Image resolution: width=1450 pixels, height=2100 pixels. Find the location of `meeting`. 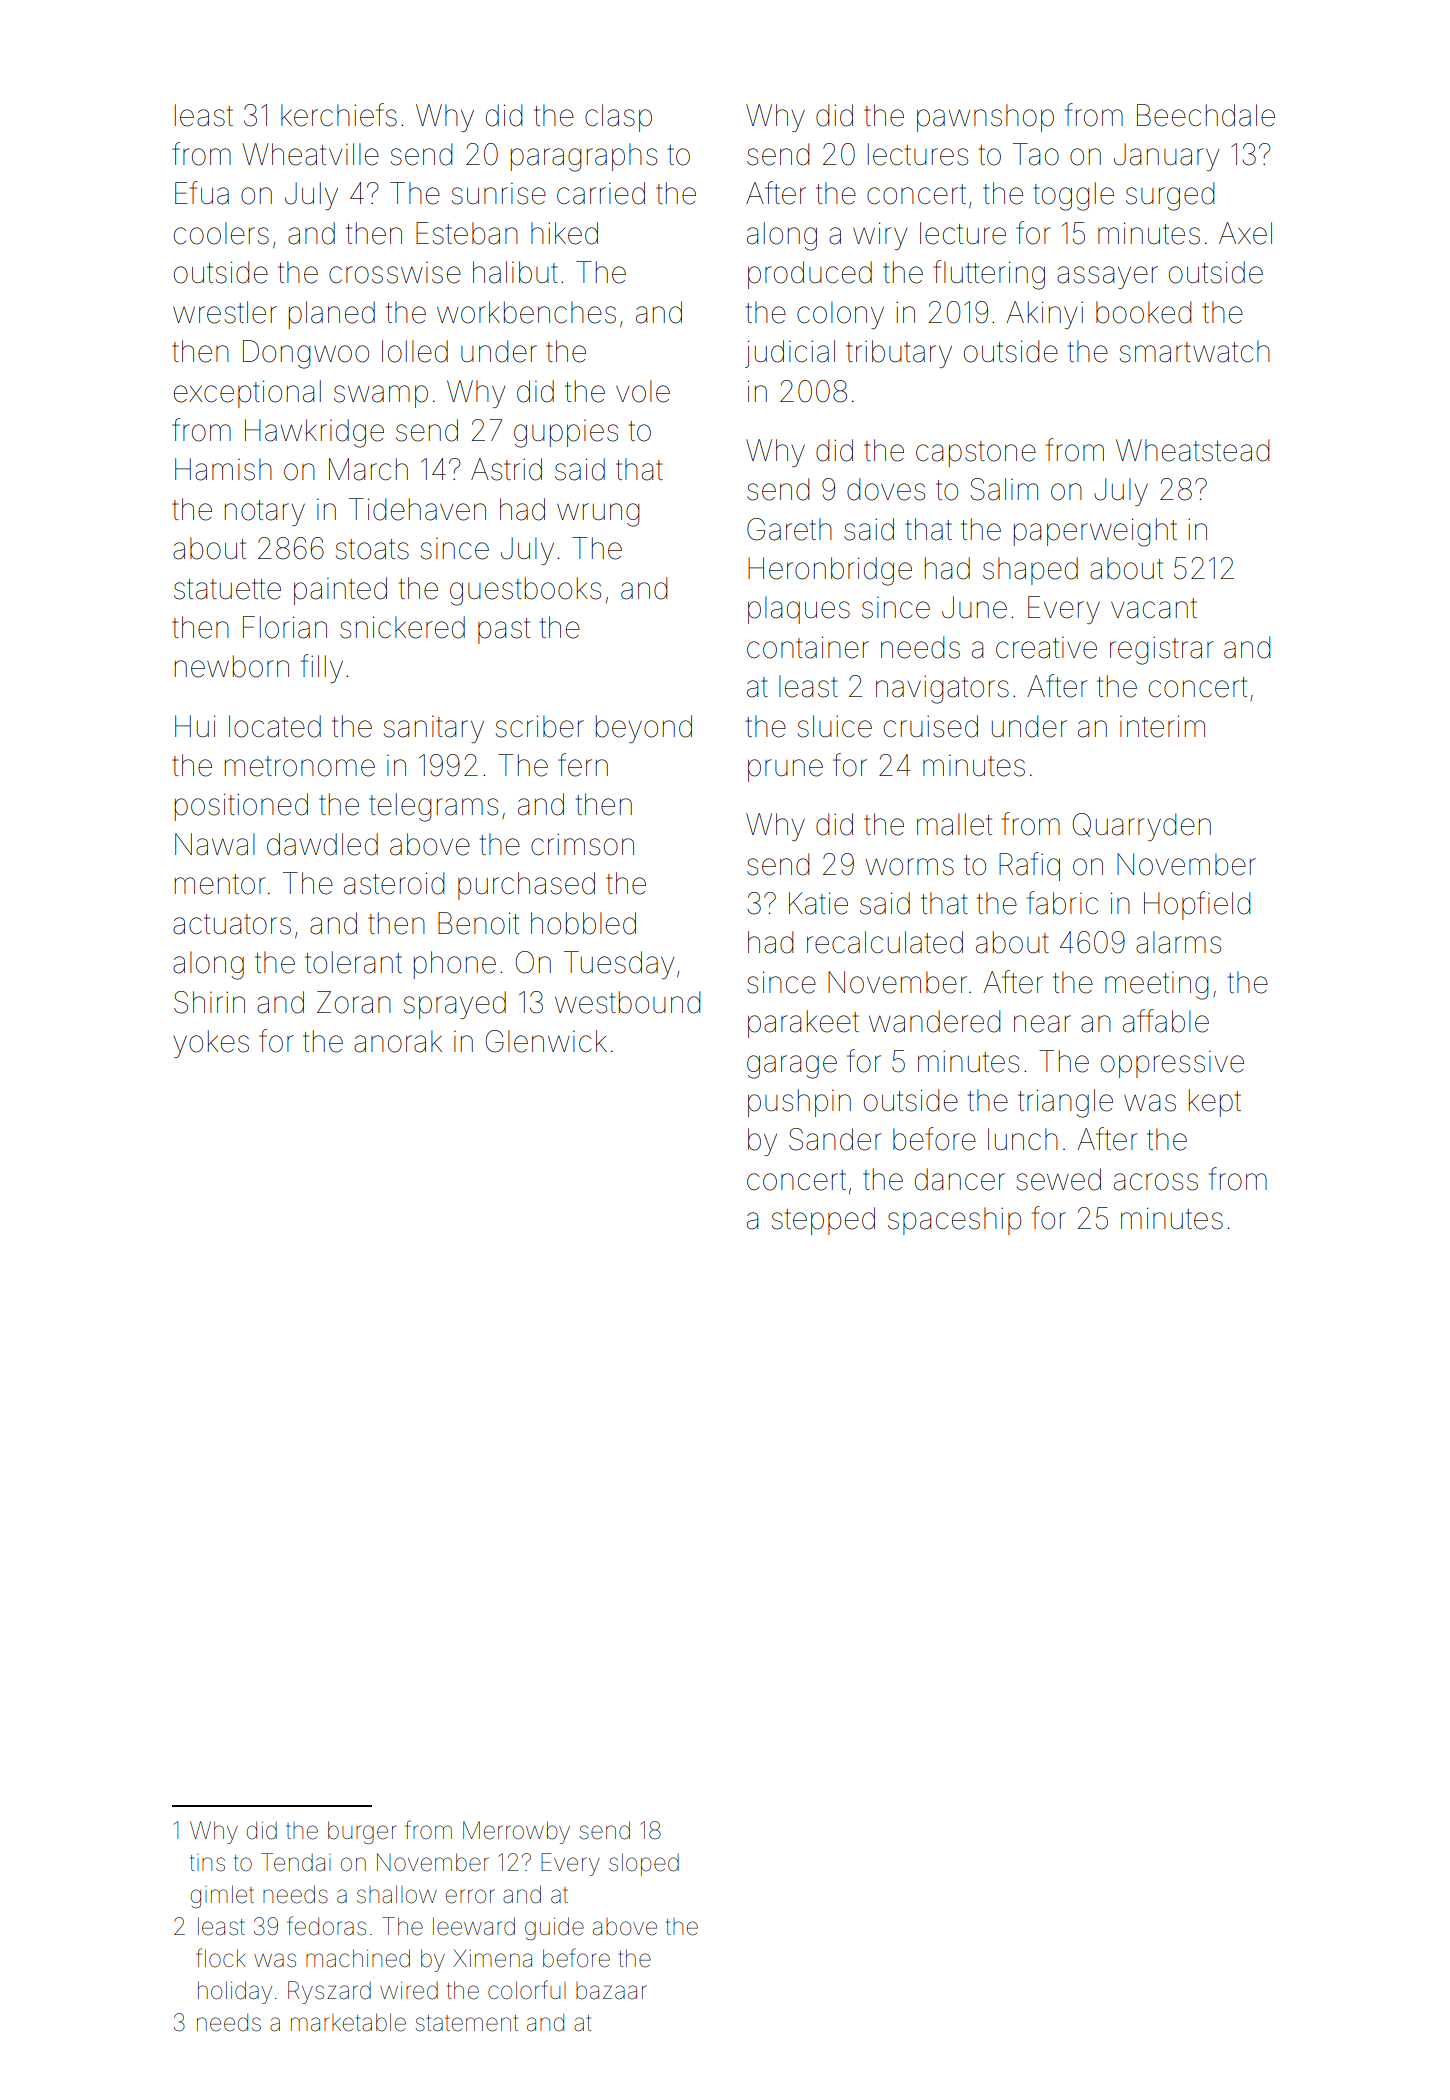

meeting is located at coordinates (1156, 986).
